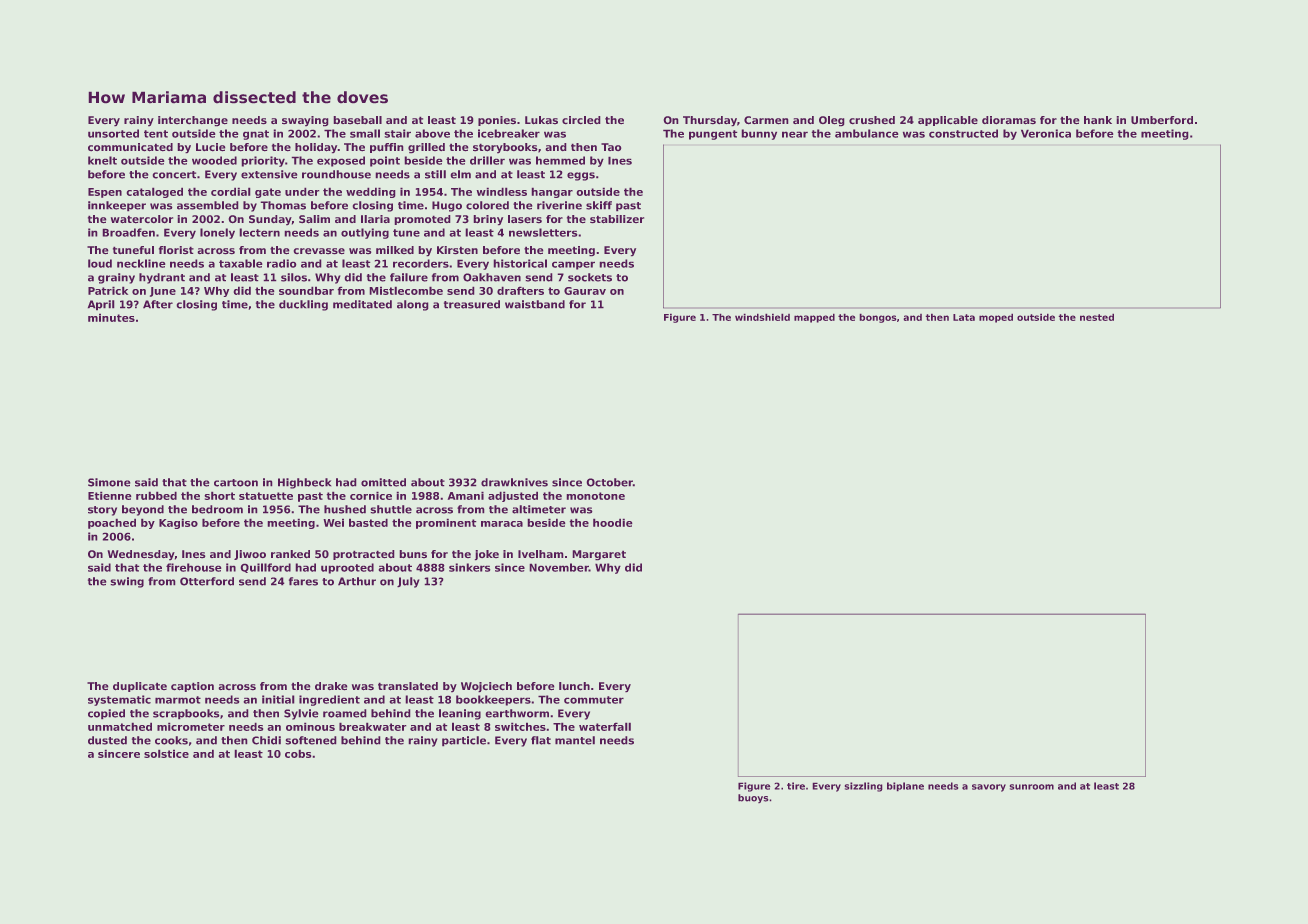 Image resolution: width=1308 pixels, height=924 pixels. What do you see at coordinates (795, 134) in the screenshot?
I see `near` at bounding box center [795, 134].
